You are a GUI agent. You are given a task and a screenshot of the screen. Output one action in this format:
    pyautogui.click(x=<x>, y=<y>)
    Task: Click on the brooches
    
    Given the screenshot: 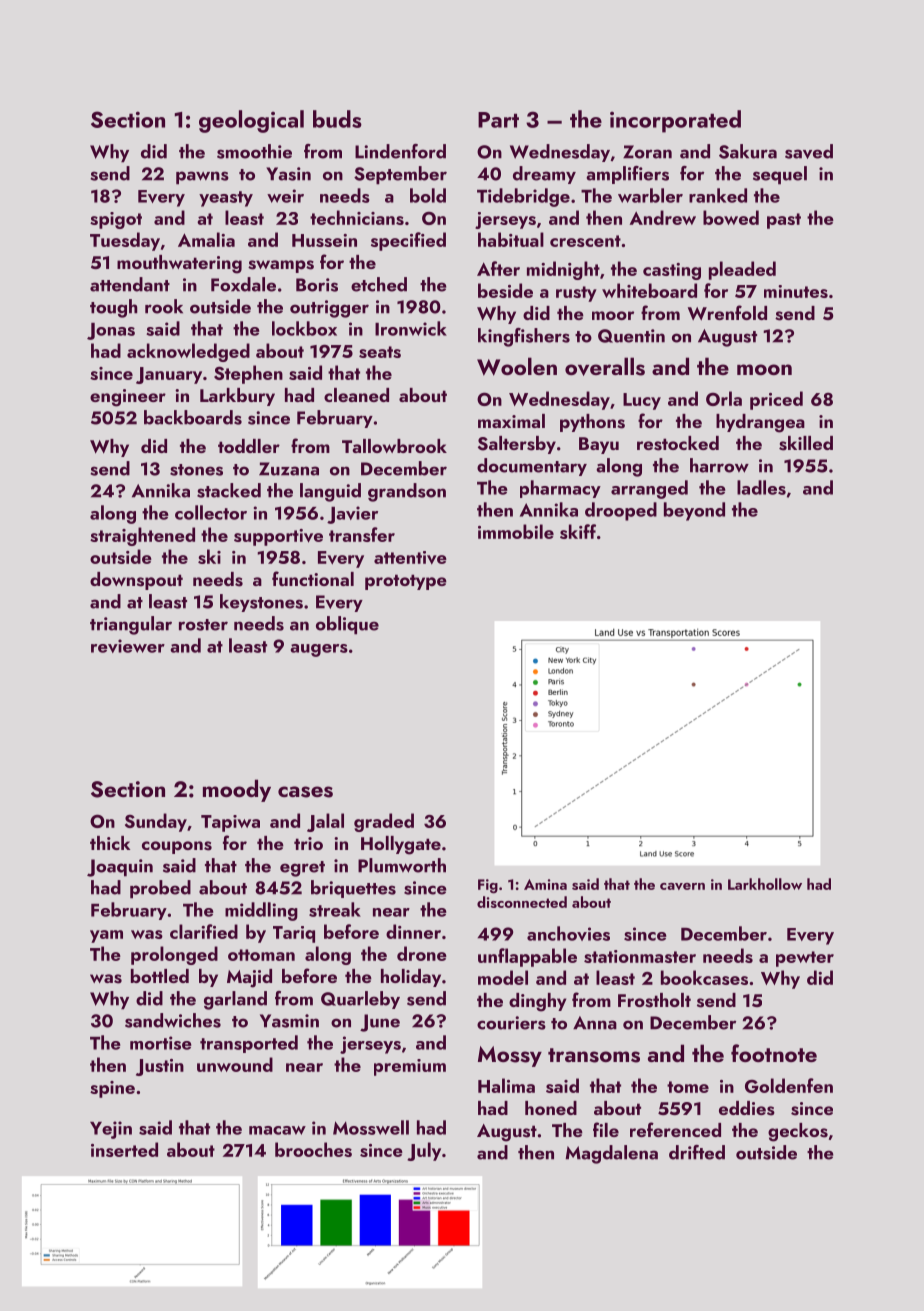 What is the action you would take?
    pyautogui.click(x=313, y=1149)
